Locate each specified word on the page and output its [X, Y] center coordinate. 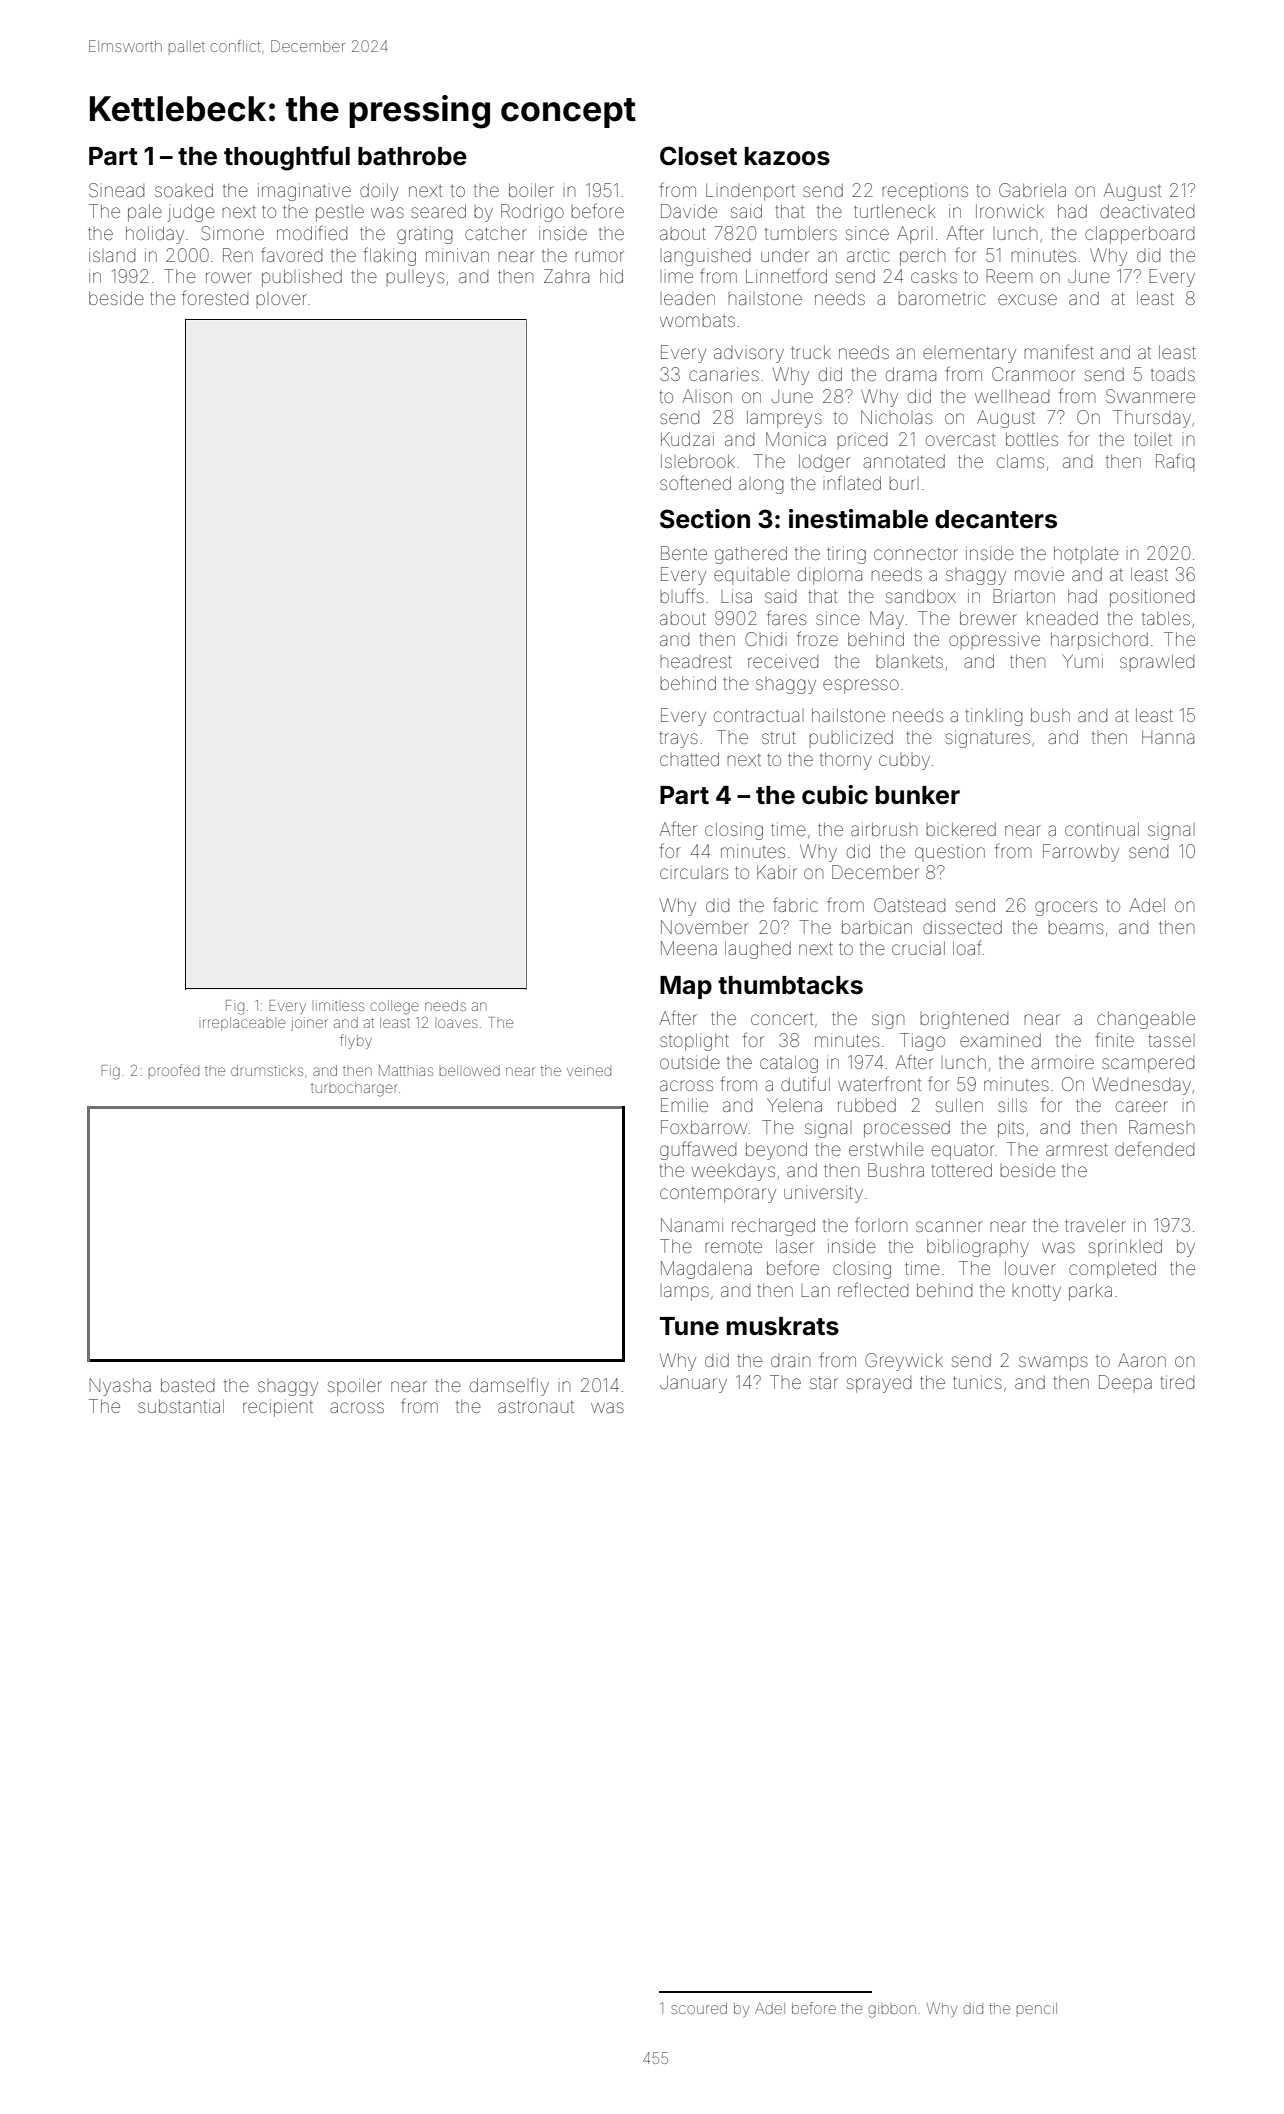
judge [191, 213]
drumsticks [267, 1070]
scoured [699, 2008]
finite [1114, 1039]
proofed [173, 1070]
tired [1177, 1382]
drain [790, 1360]
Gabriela [1032, 190]
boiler [531, 190]
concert [782, 1019]
